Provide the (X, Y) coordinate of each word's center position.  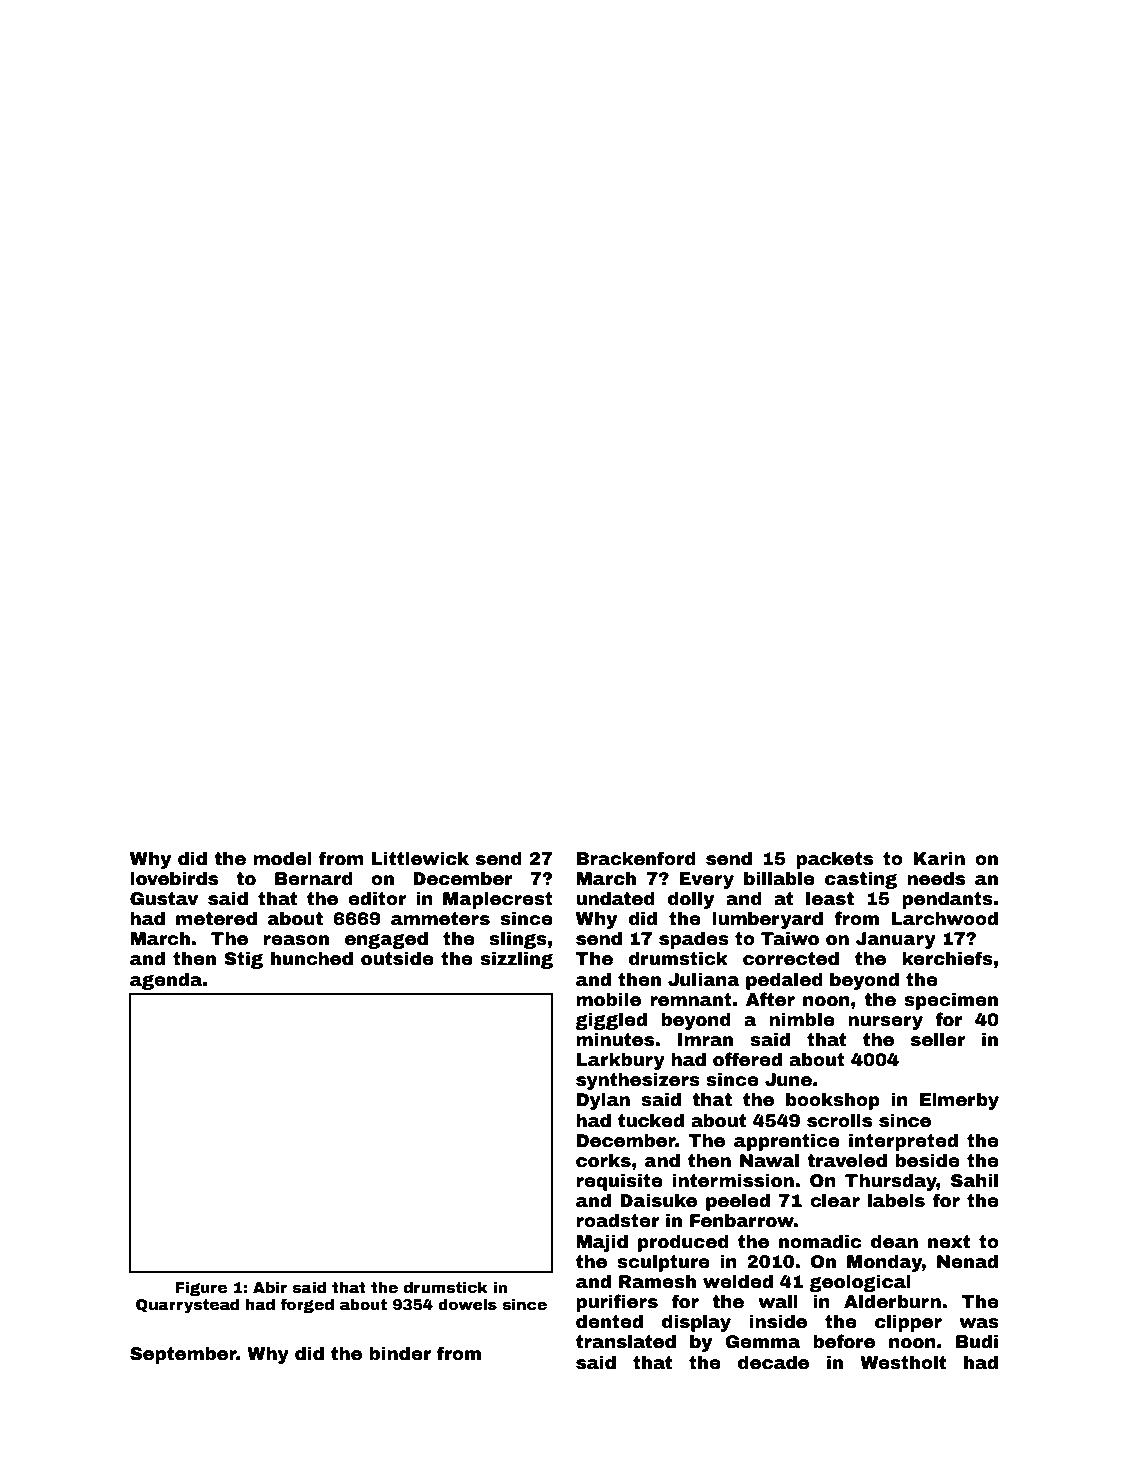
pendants (947, 900)
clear (835, 1200)
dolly (691, 900)
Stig (243, 960)
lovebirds (174, 878)
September (183, 1355)
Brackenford (636, 858)
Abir (270, 1287)
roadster (617, 1220)
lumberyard (767, 920)
